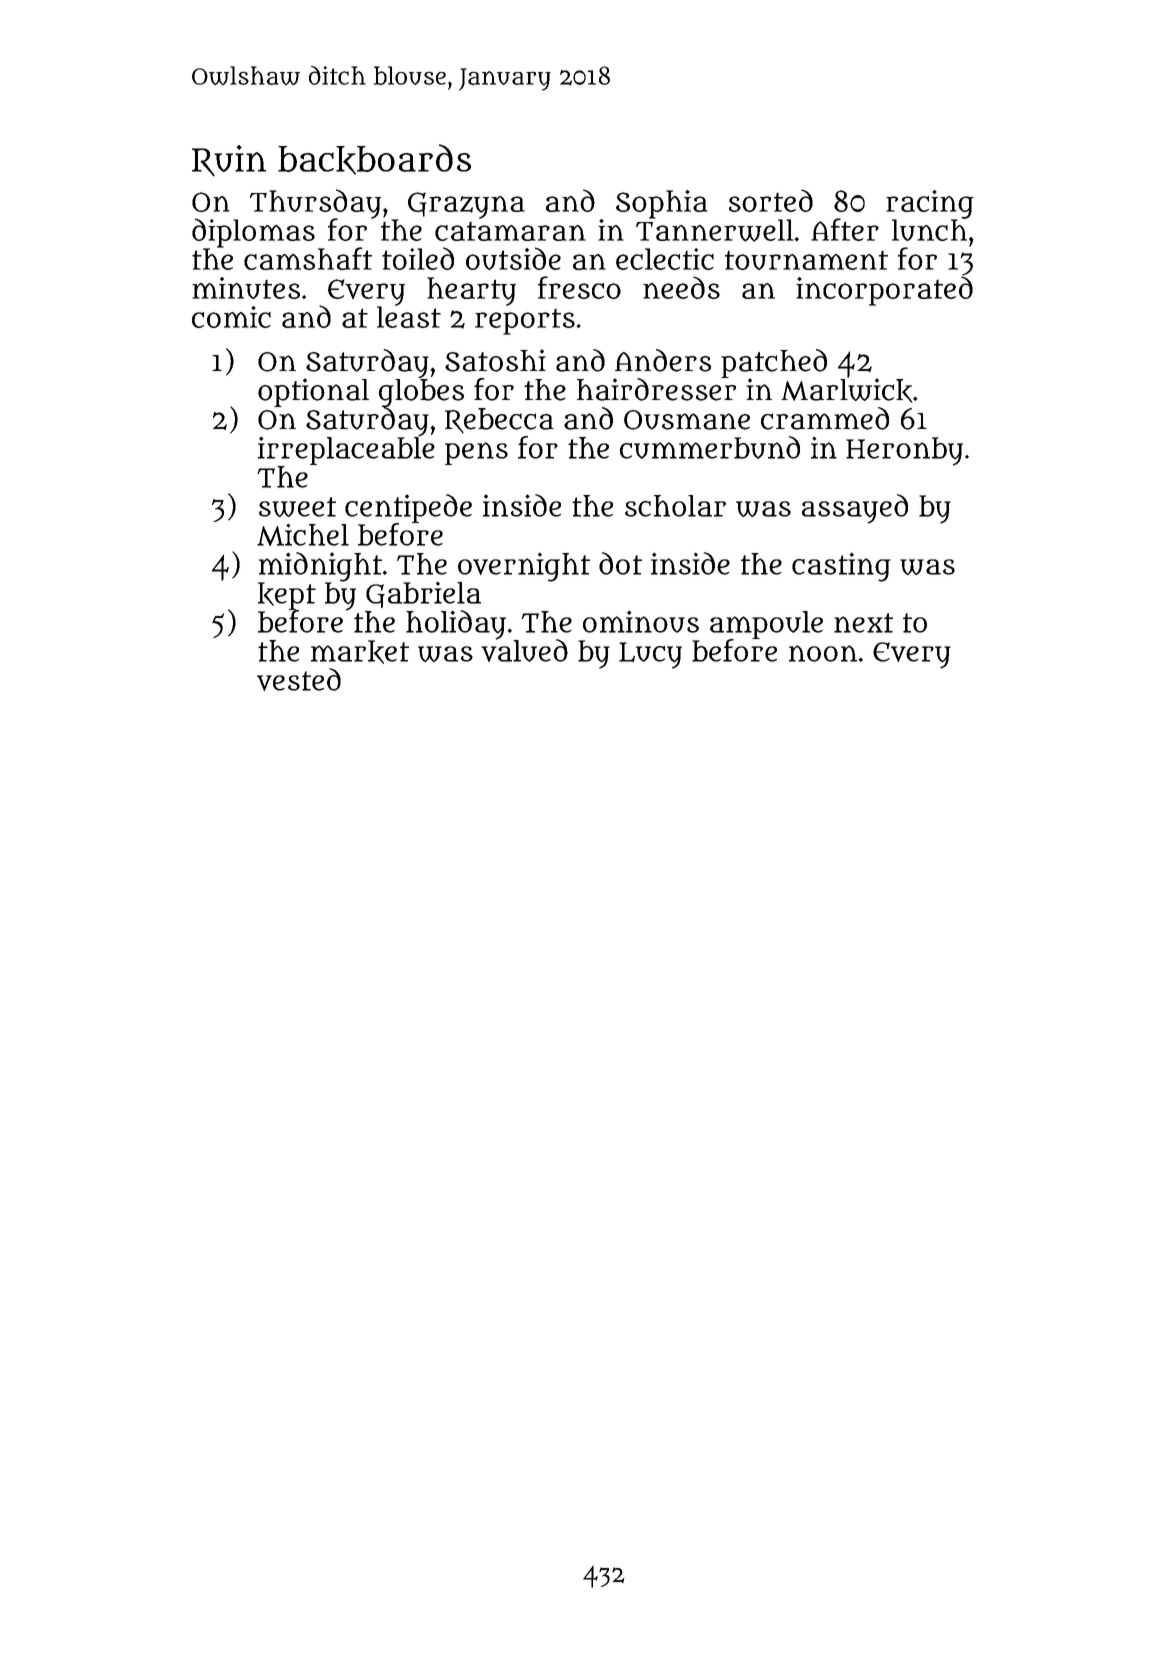 The width and height of the screenshot is (1165, 1654). What do you see at coordinates (476, 453) in the screenshot?
I see `pens` at bounding box center [476, 453].
